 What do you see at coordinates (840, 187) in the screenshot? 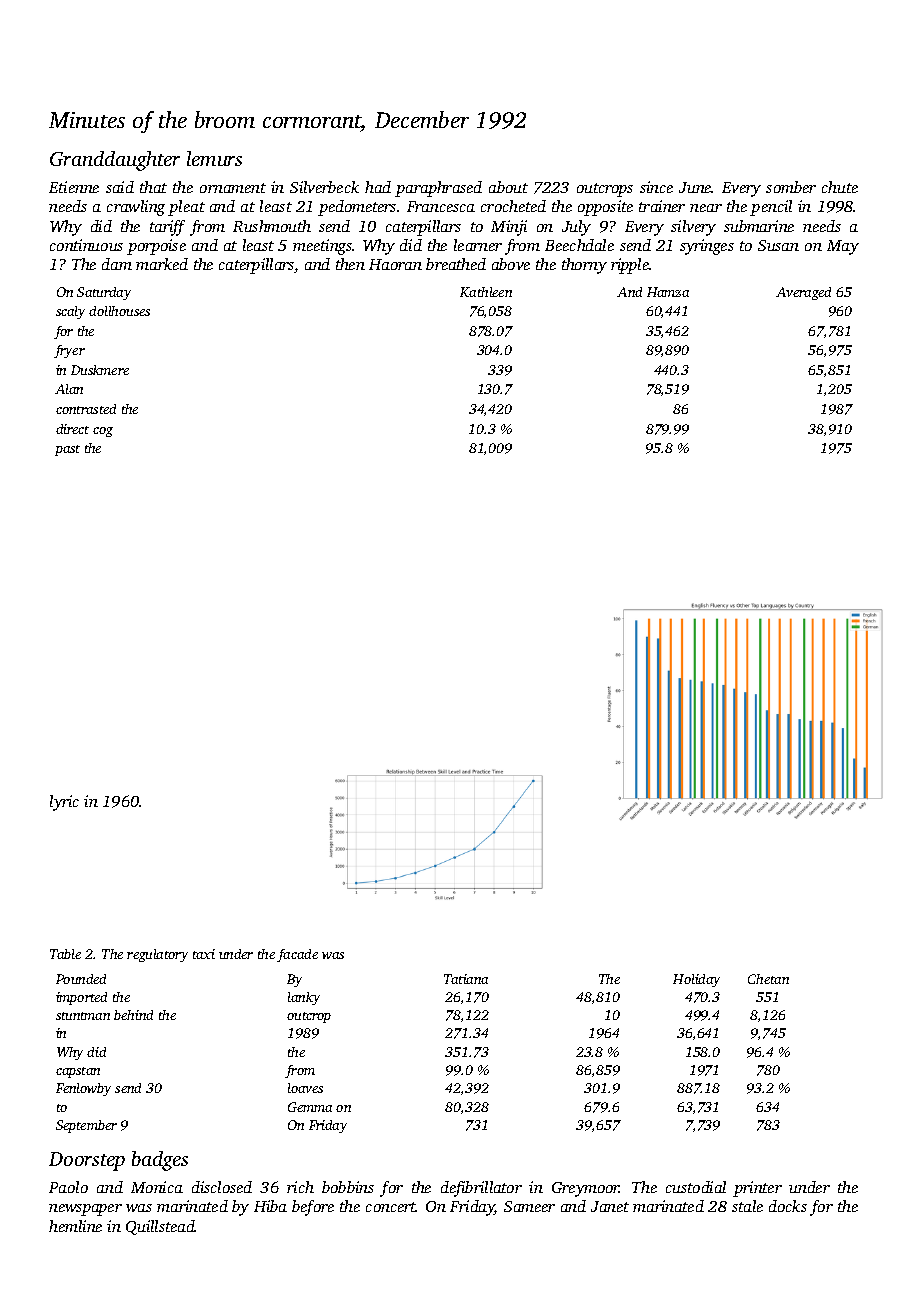
I see `chute` at bounding box center [840, 187].
